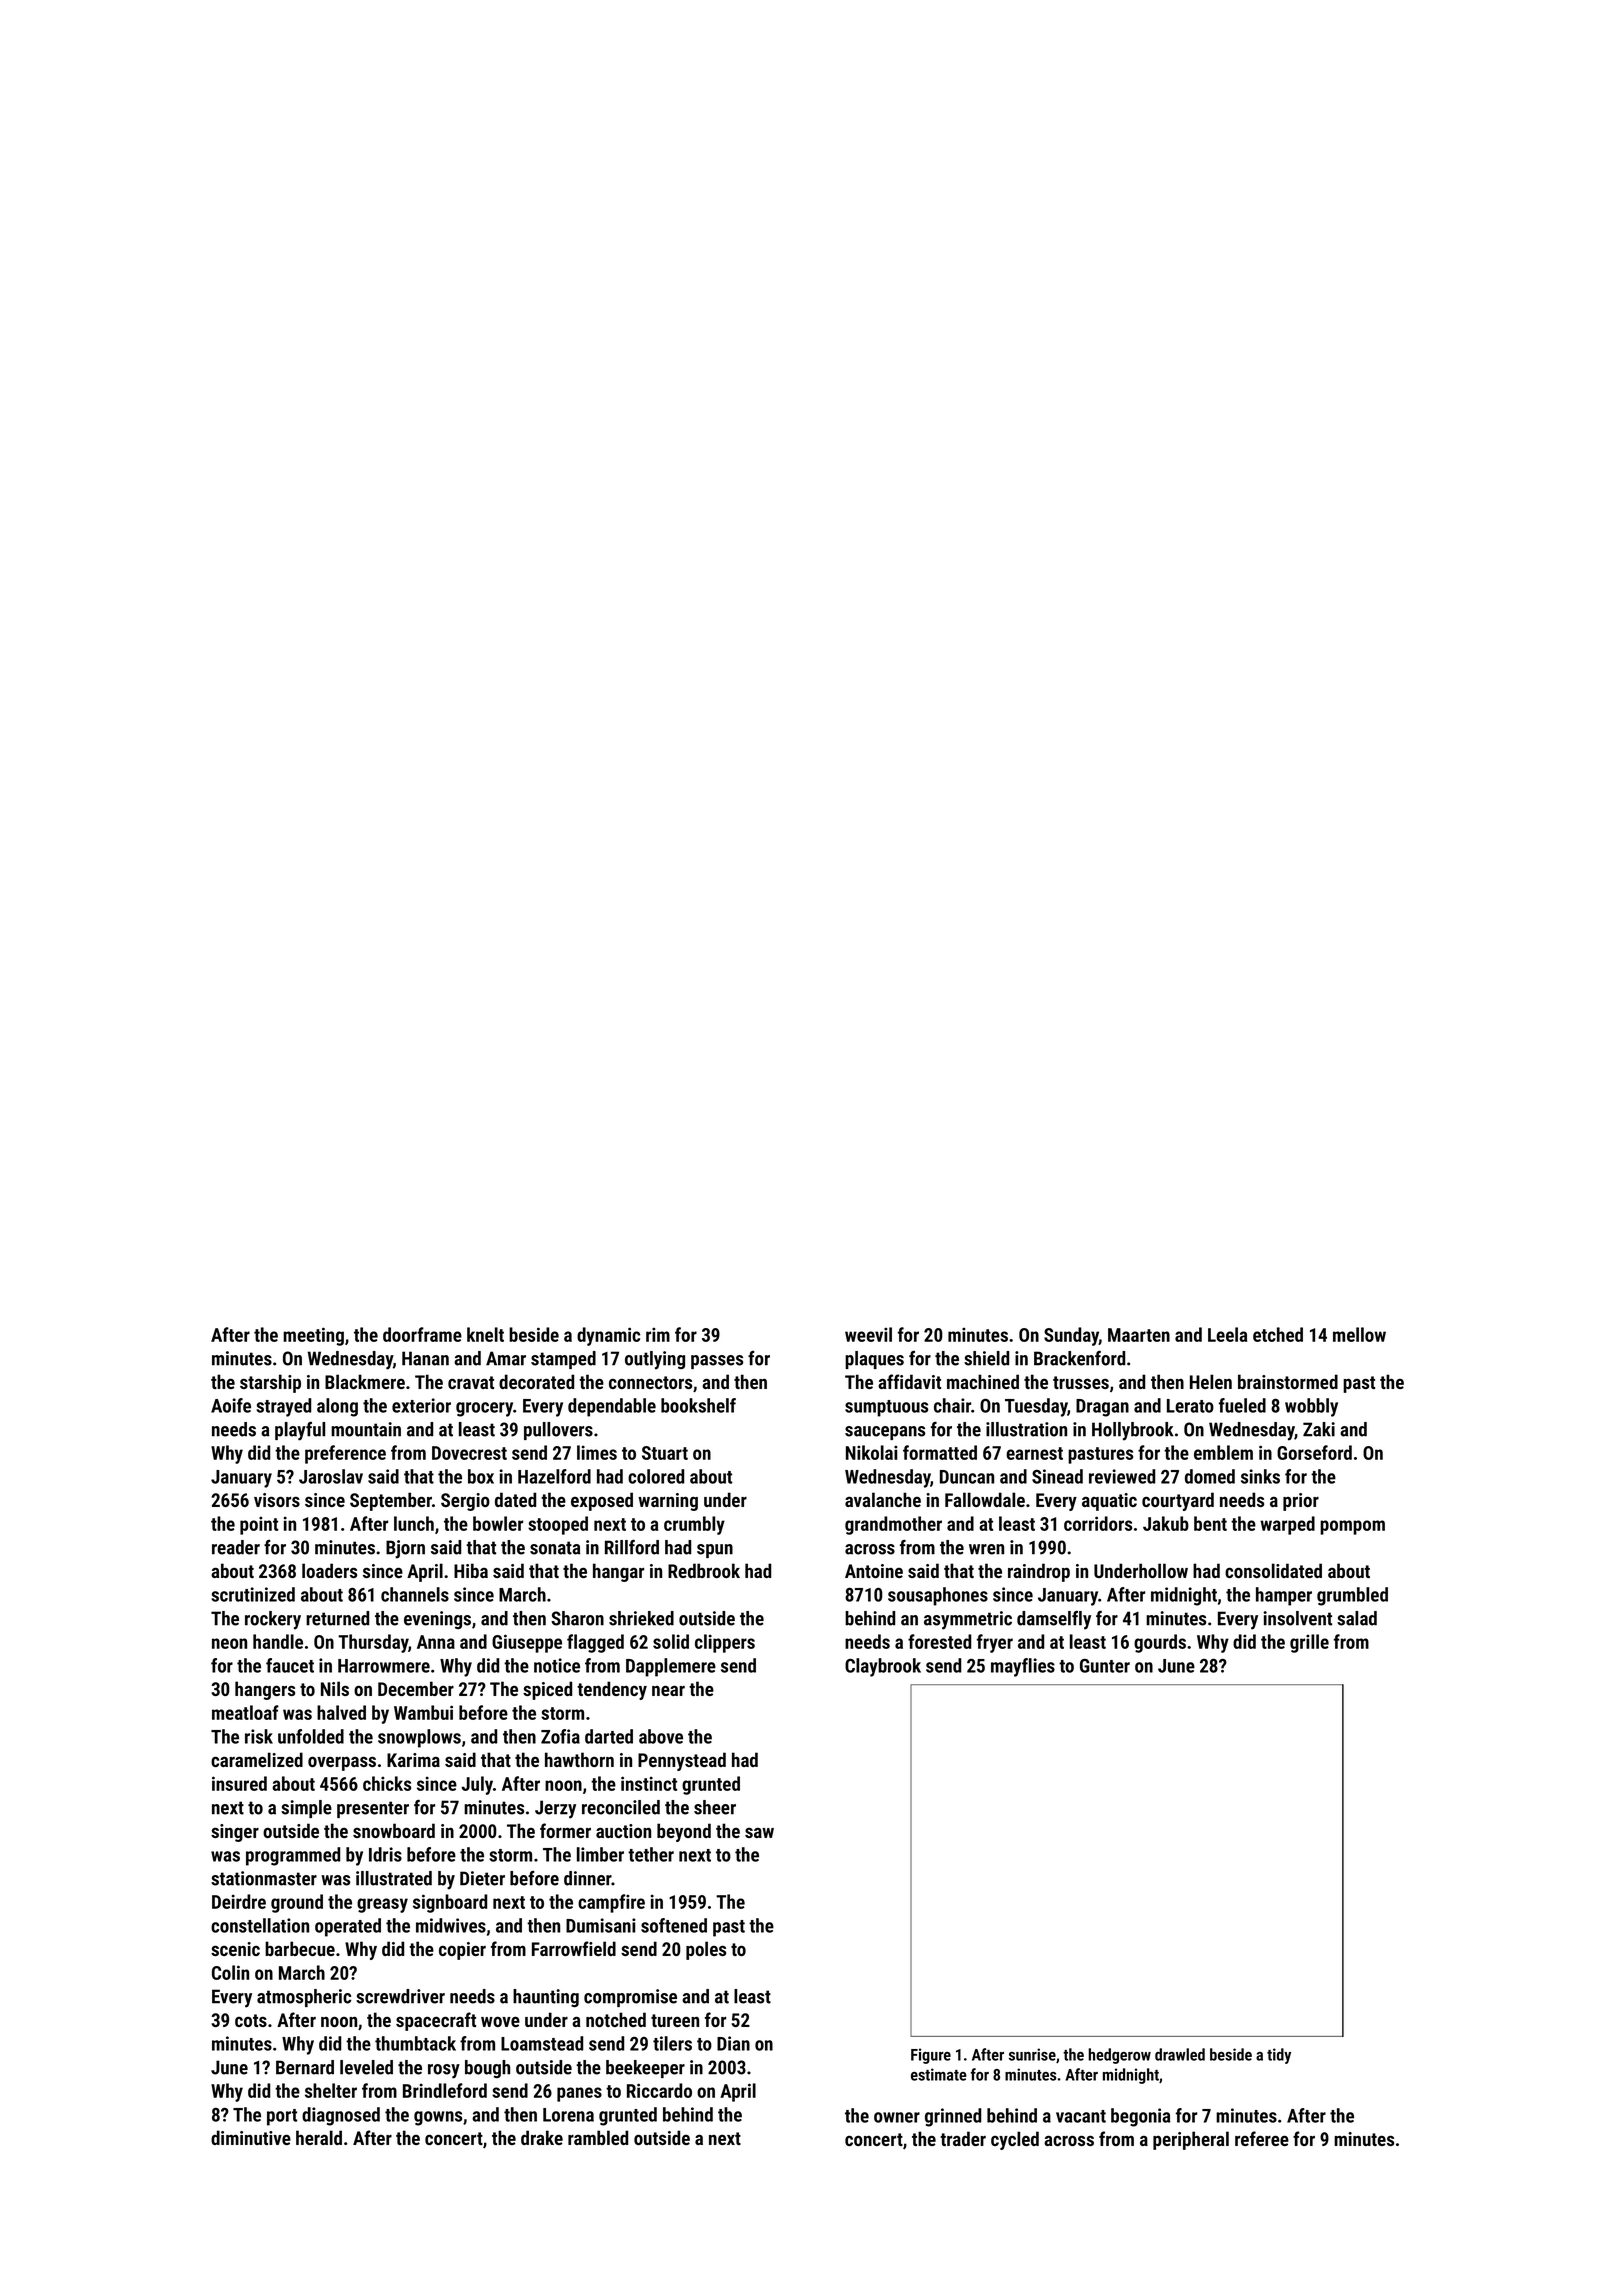 Image resolution: width=1620 pixels, height=2292 pixels. What do you see at coordinates (1359, 1334) in the page?
I see `mellow` at bounding box center [1359, 1334].
